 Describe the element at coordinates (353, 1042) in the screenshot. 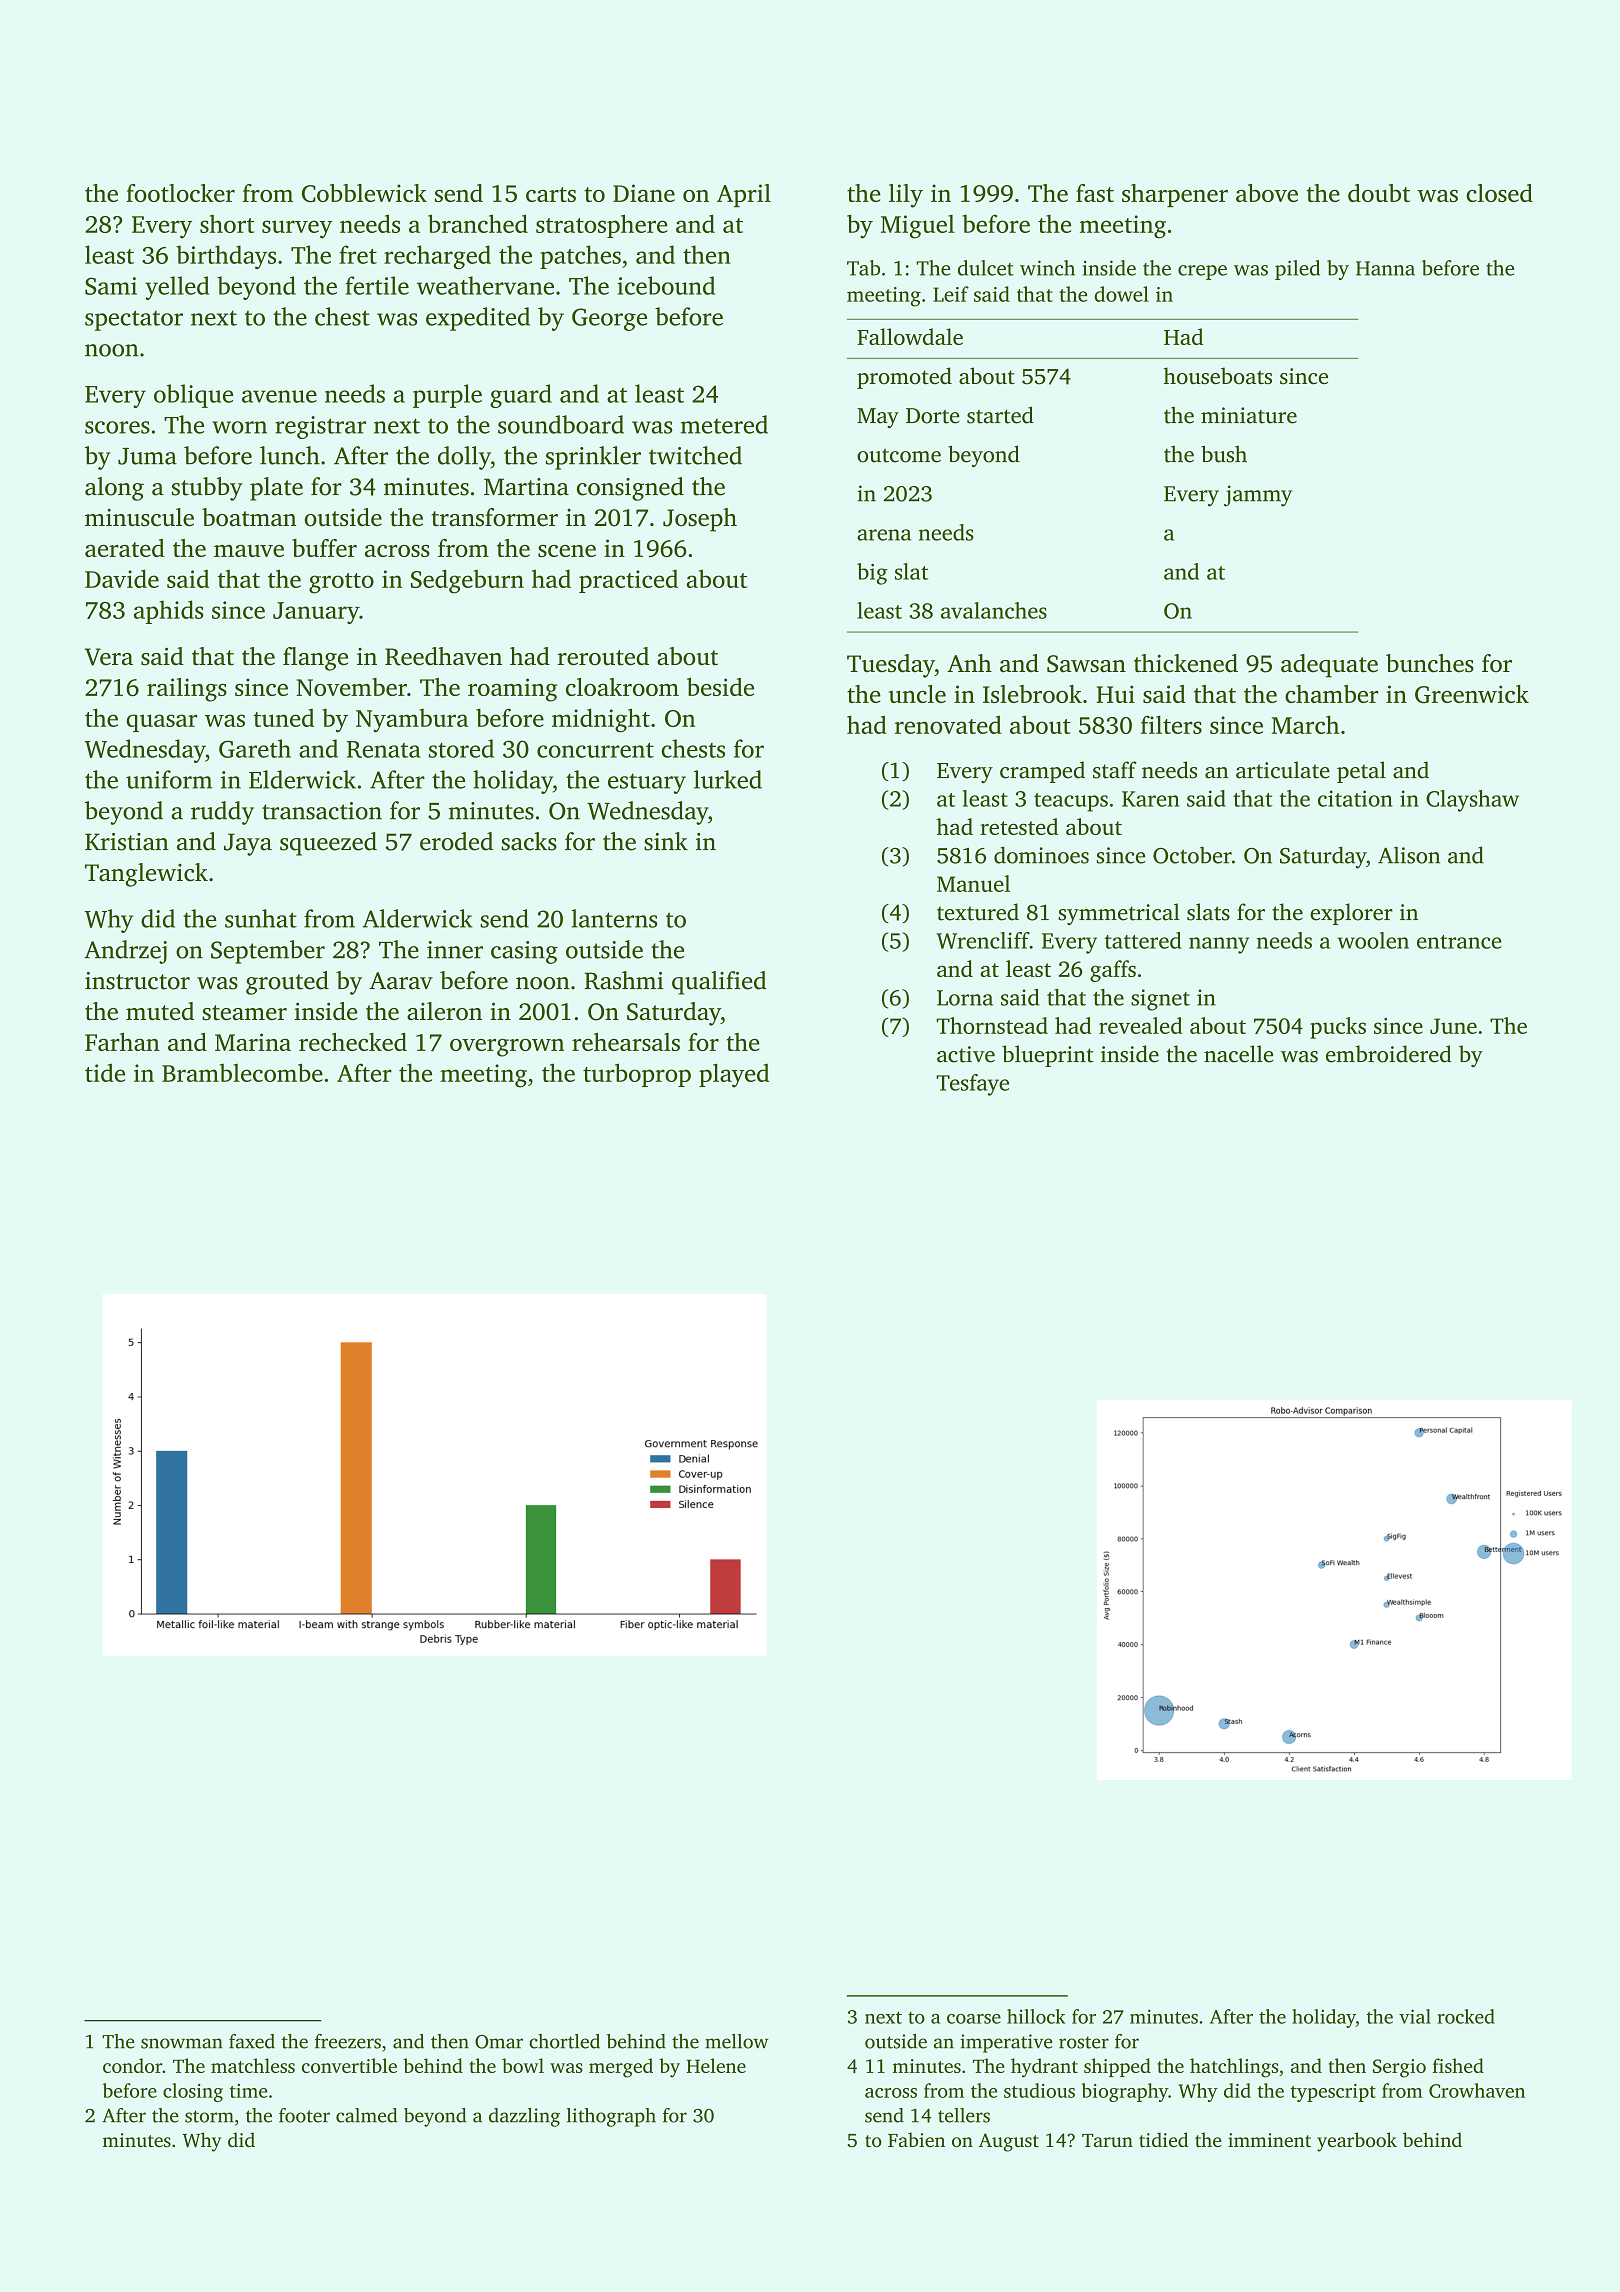

I see `rechecked` at that location.
